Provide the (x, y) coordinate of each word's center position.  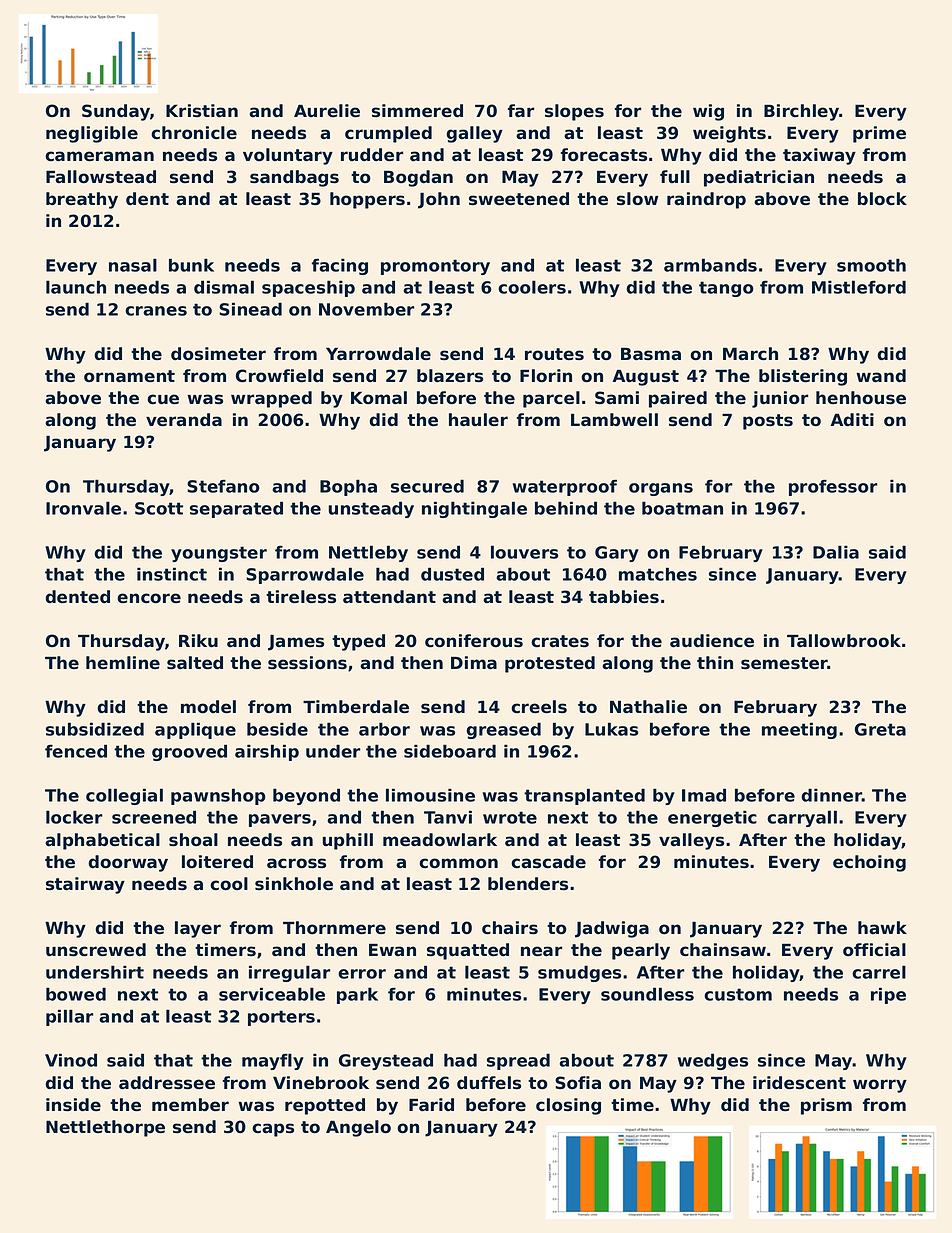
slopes (574, 112)
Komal (379, 398)
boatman (682, 508)
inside (73, 1105)
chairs (510, 927)
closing (568, 1106)
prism (826, 1106)
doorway (128, 863)
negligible (92, 134)
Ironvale (83, 508)
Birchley (801, 112)
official (874, 950)
